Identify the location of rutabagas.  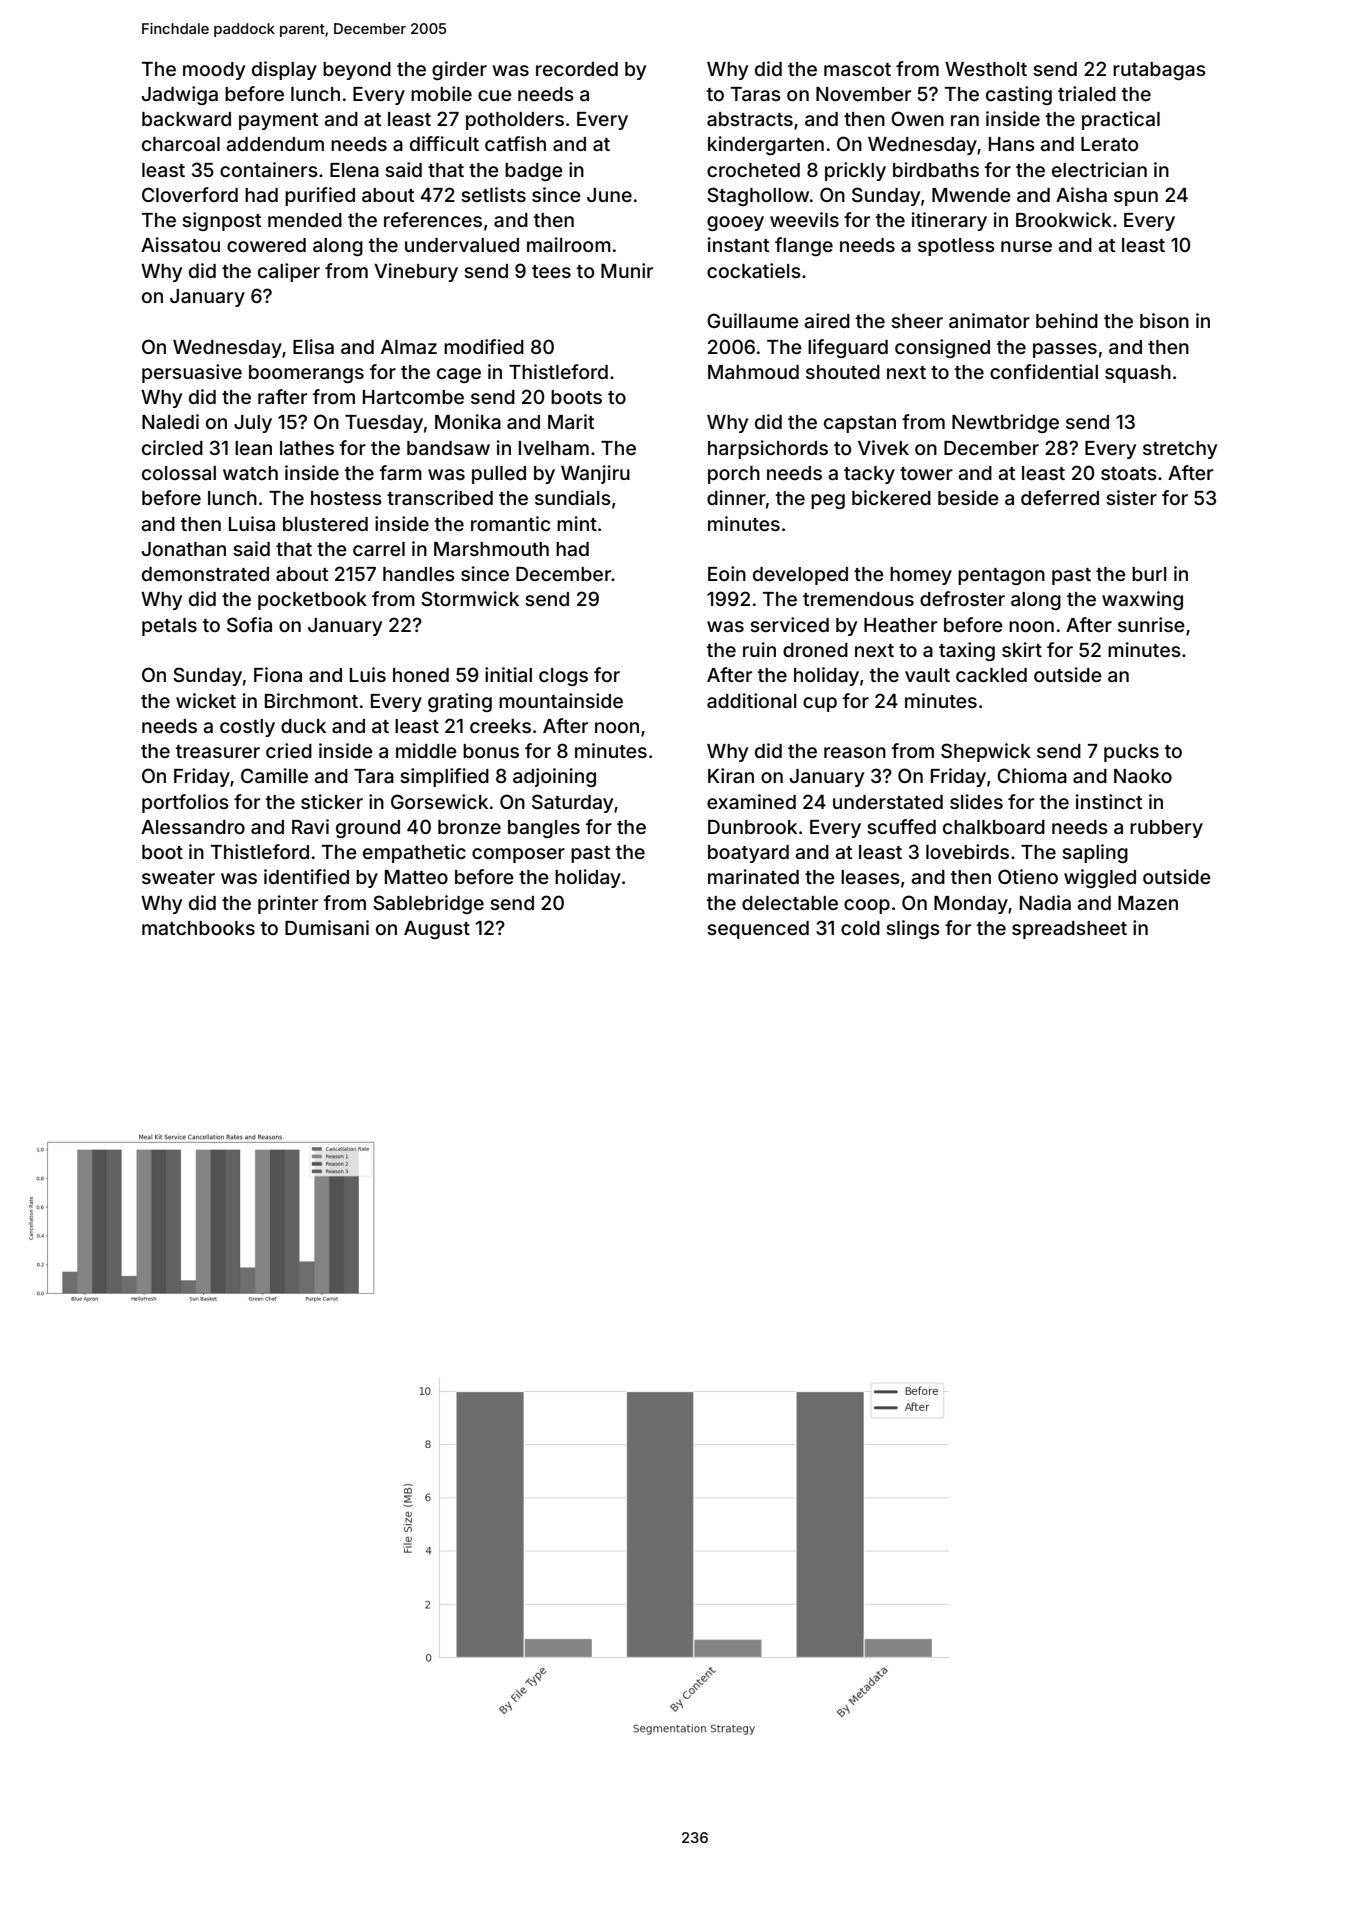
(1159, 71).
